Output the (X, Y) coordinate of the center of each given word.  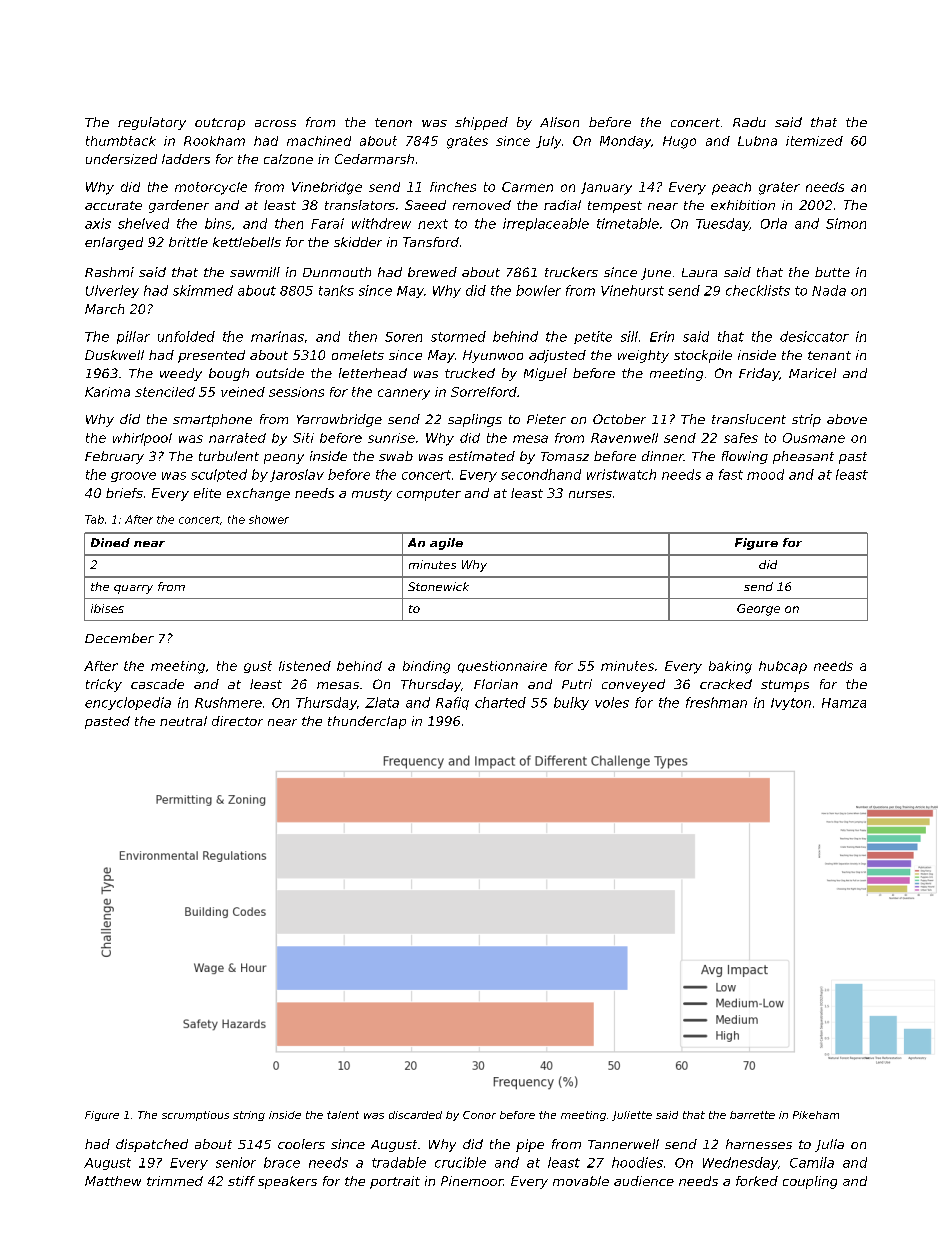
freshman (716, 702)
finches (453, 187)
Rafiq (452, 703)
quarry (133, 589)
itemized (814, 141)
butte (832, 272)
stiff (241, 1181)
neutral (183, 721)
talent (343, 1115)
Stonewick (438, 586)
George (758, 610)
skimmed (203, 290)
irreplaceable (546, 224)
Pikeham (816, 1115)
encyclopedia (128, 703)
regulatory (152, 123)
